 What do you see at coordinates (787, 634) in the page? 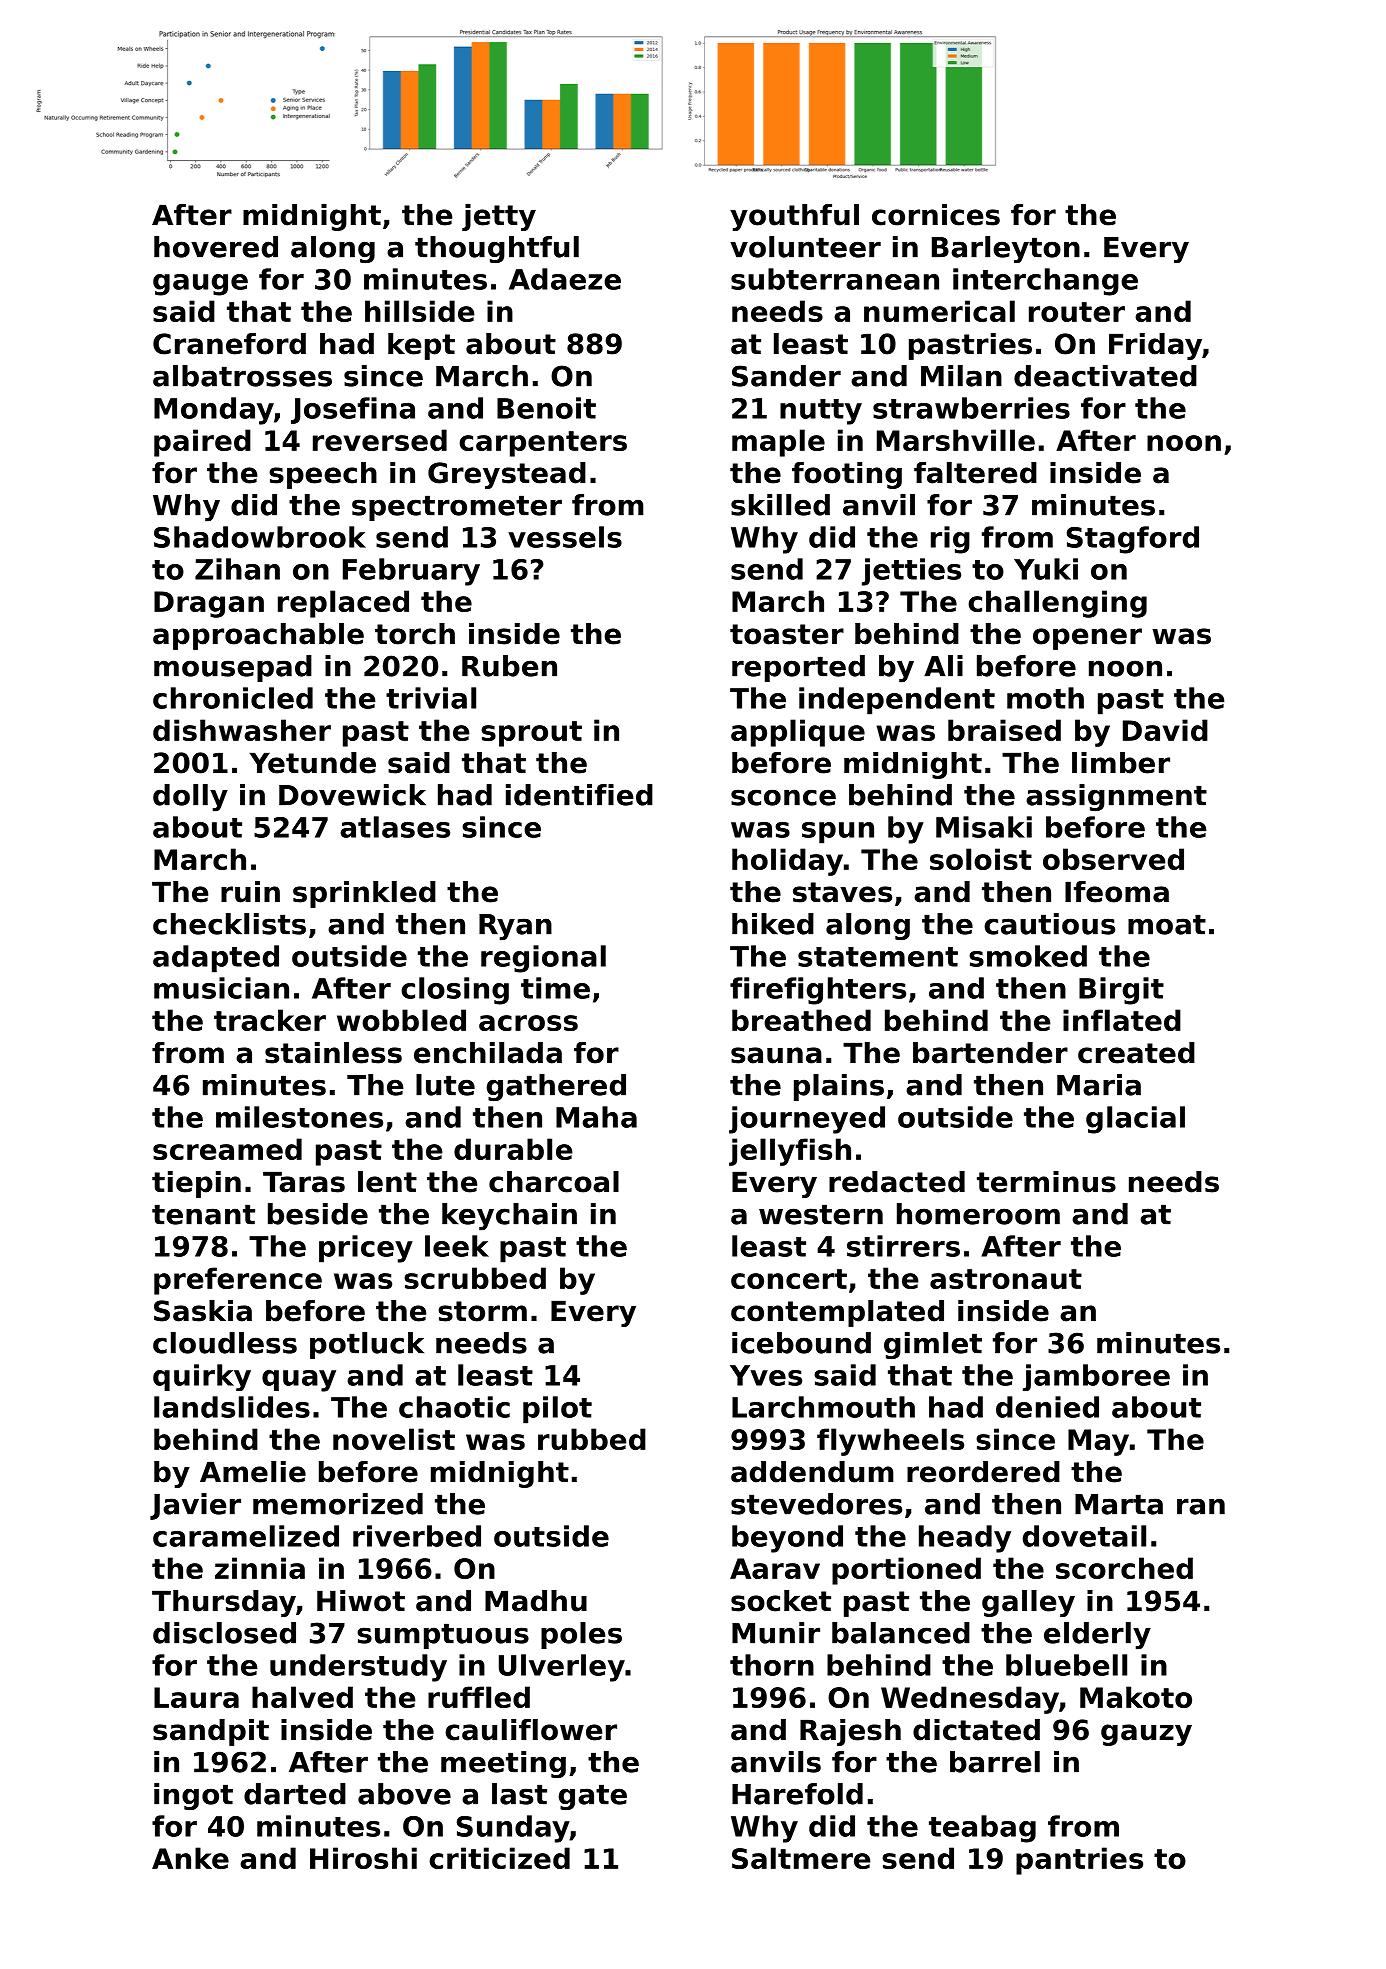
I see `toaster` at bounding box center [787, 634].
